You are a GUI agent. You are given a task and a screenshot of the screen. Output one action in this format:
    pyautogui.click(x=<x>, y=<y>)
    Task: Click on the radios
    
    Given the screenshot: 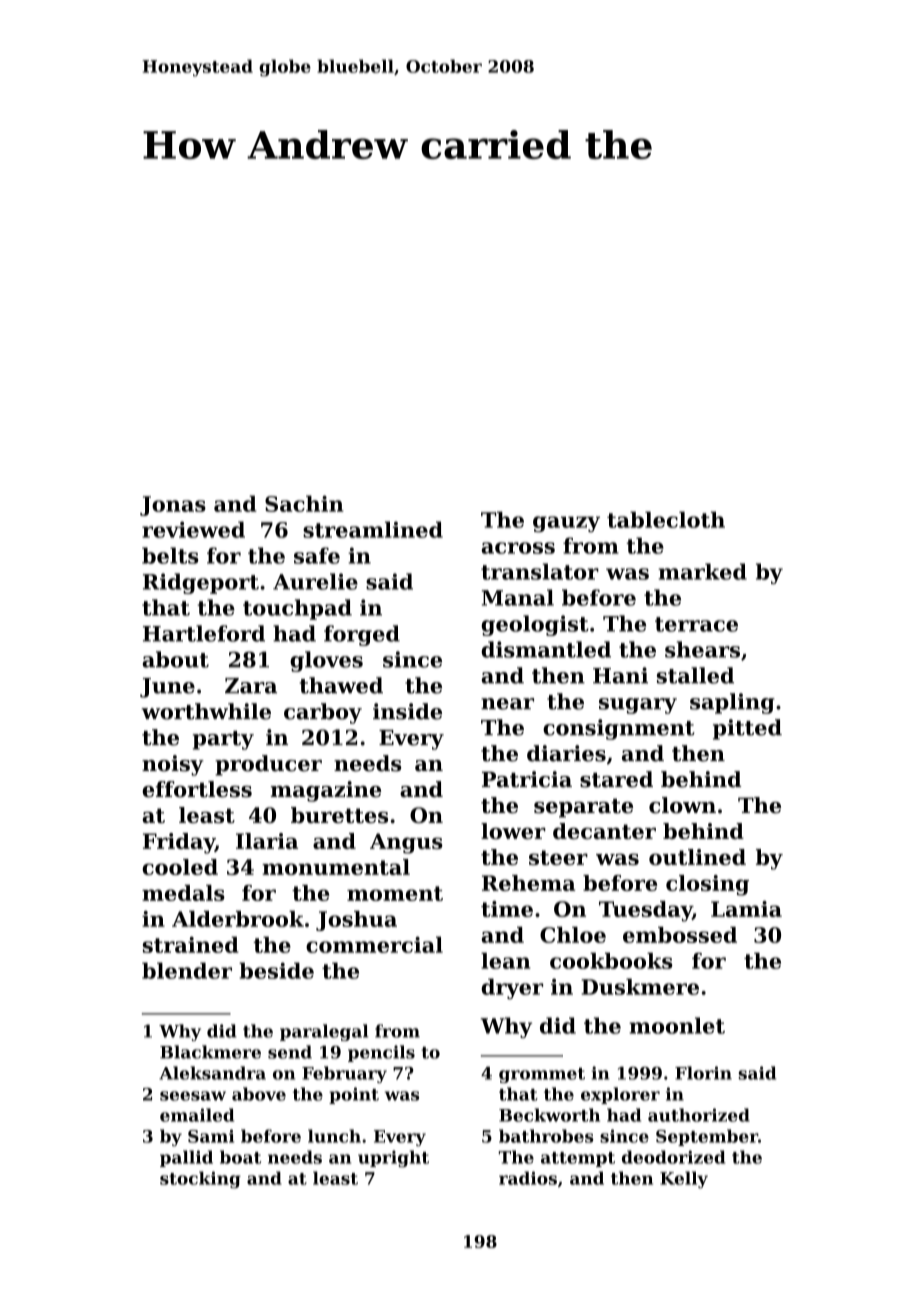 What is the action you would take?
    pyautogui.click(x=528, y=1178)
